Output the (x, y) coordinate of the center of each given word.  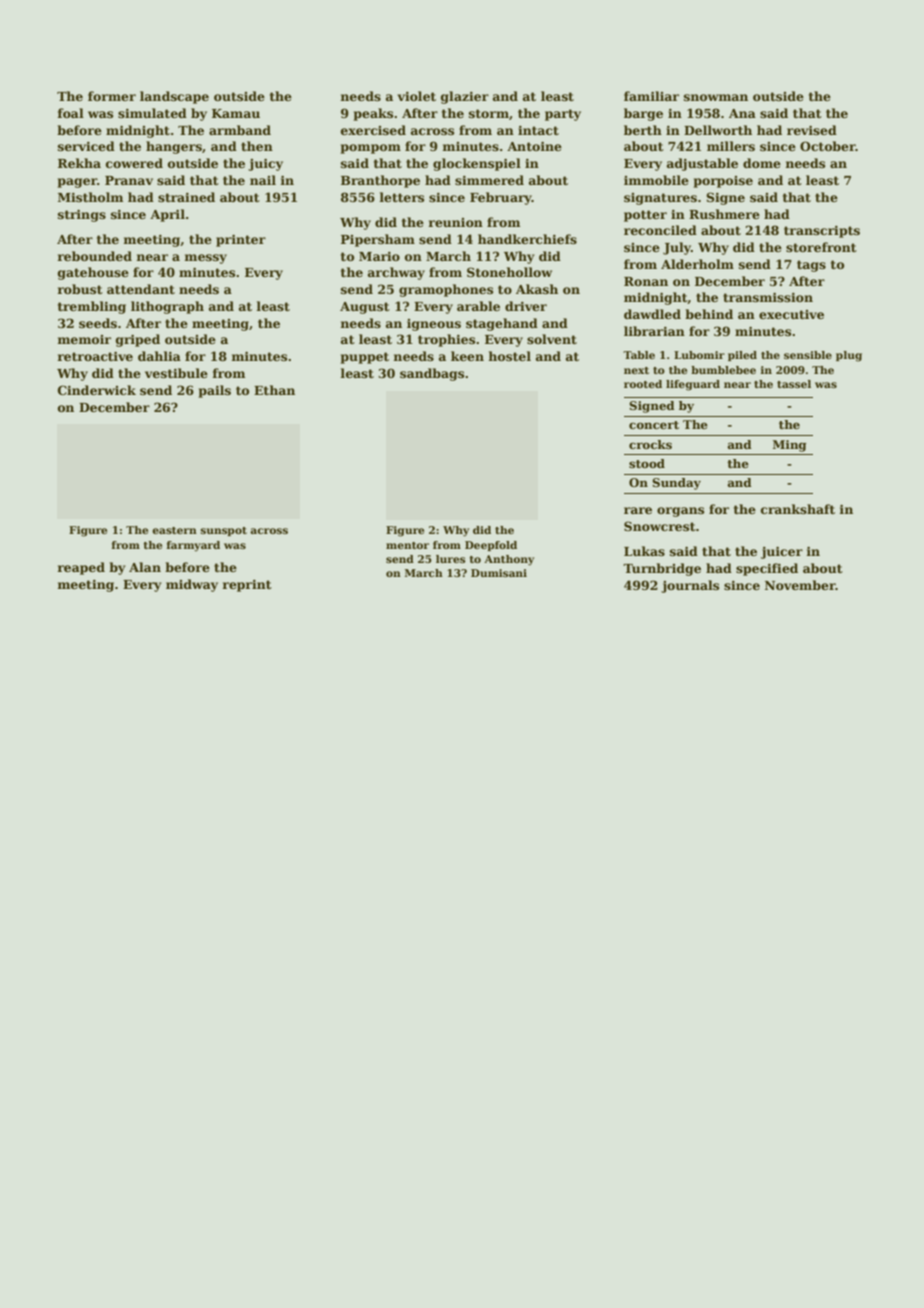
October (828, 146)
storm (489, 113)
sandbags (432, 374)
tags (811, 266)
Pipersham (378, 240)
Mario (379, 256)
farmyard (193, 546)
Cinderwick (97, 390)
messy (205, 259)
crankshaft (798, 509)
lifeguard (693, 385)
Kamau (236, 113)
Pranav (129, 180)
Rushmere (724, 214)
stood (647, 463)
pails (215, 391)
